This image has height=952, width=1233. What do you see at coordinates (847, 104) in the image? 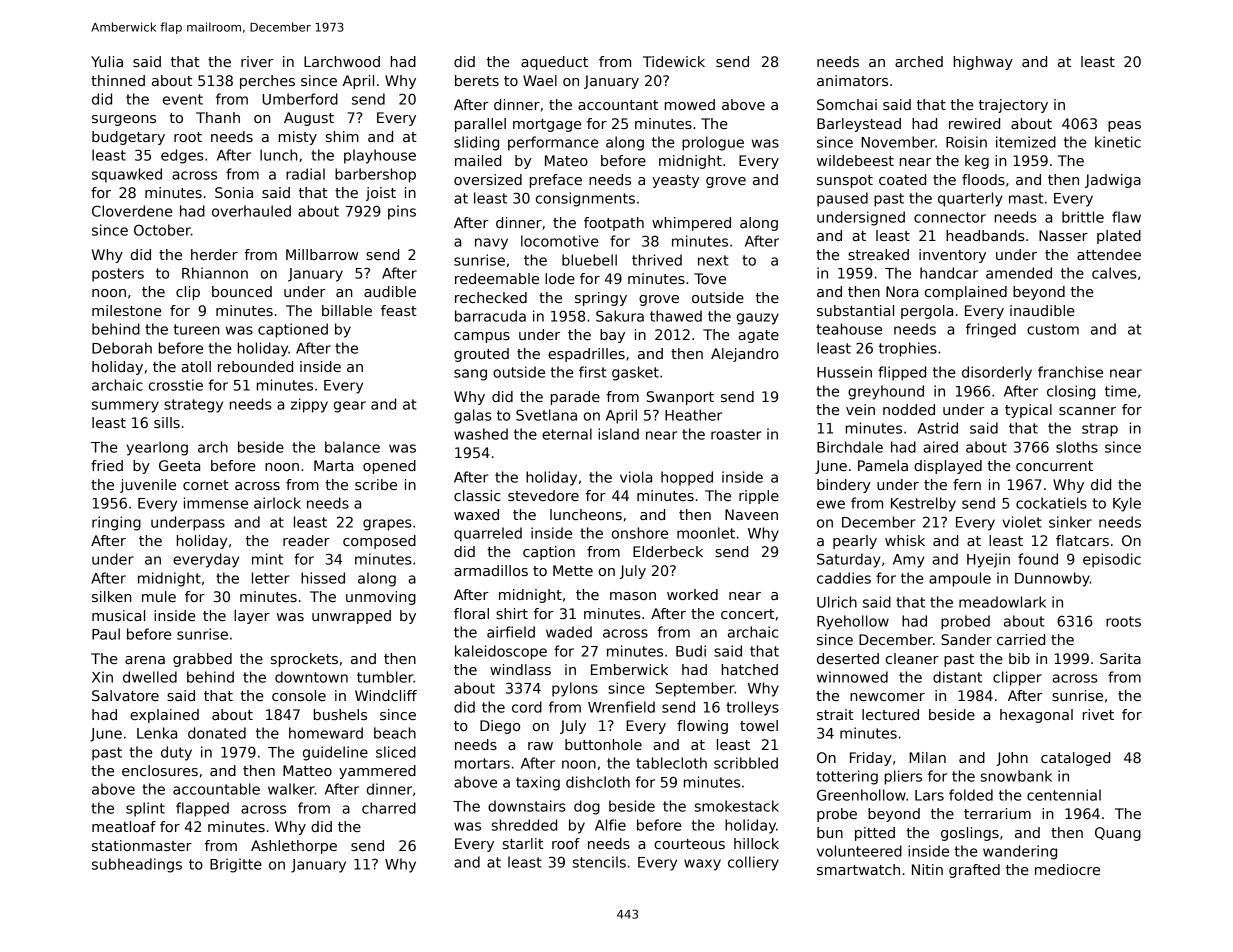
I see `Somchai` at bounding box center [847, 104].
